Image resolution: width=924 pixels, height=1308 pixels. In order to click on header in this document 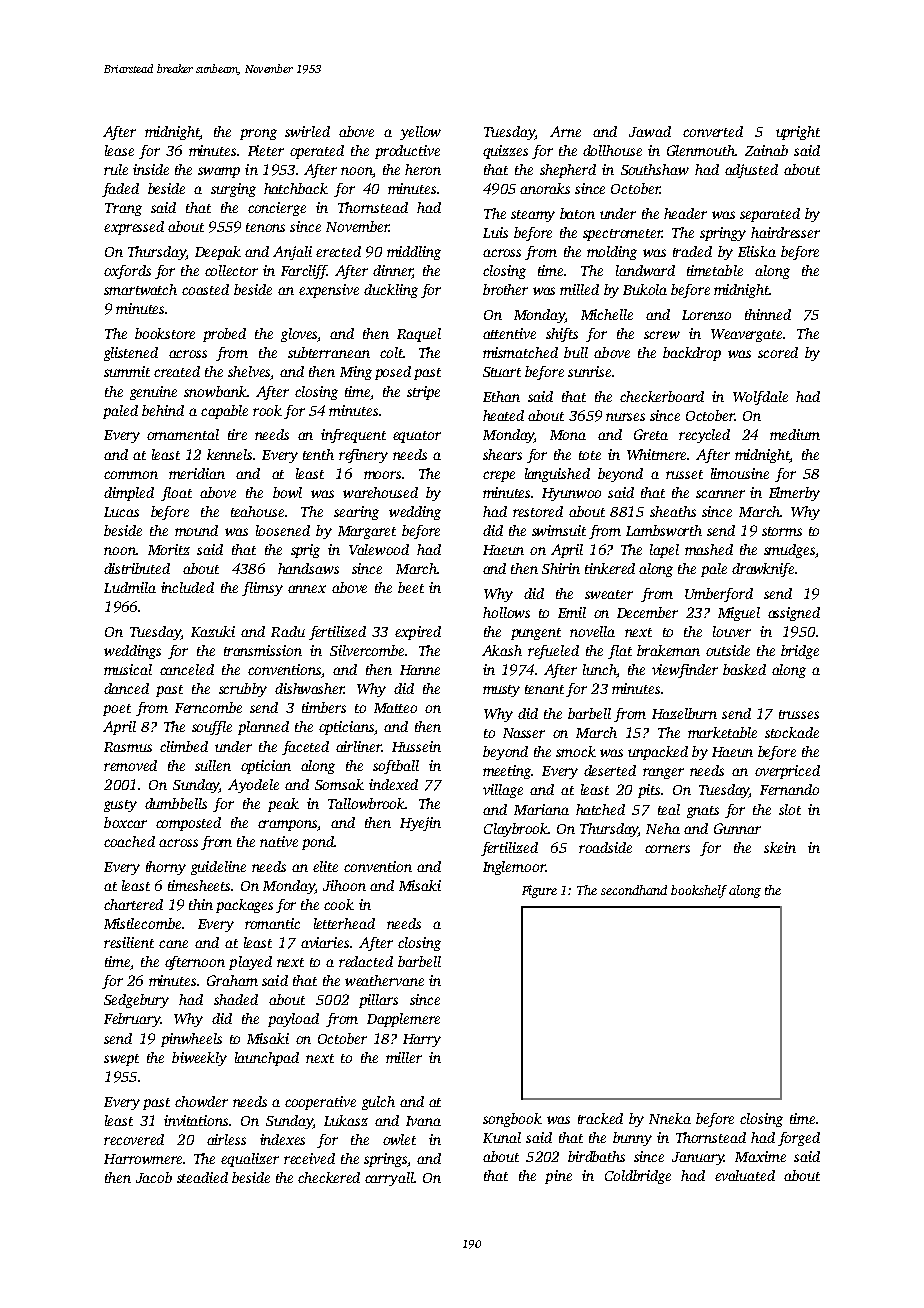, I will do `click(685, 213)`.
